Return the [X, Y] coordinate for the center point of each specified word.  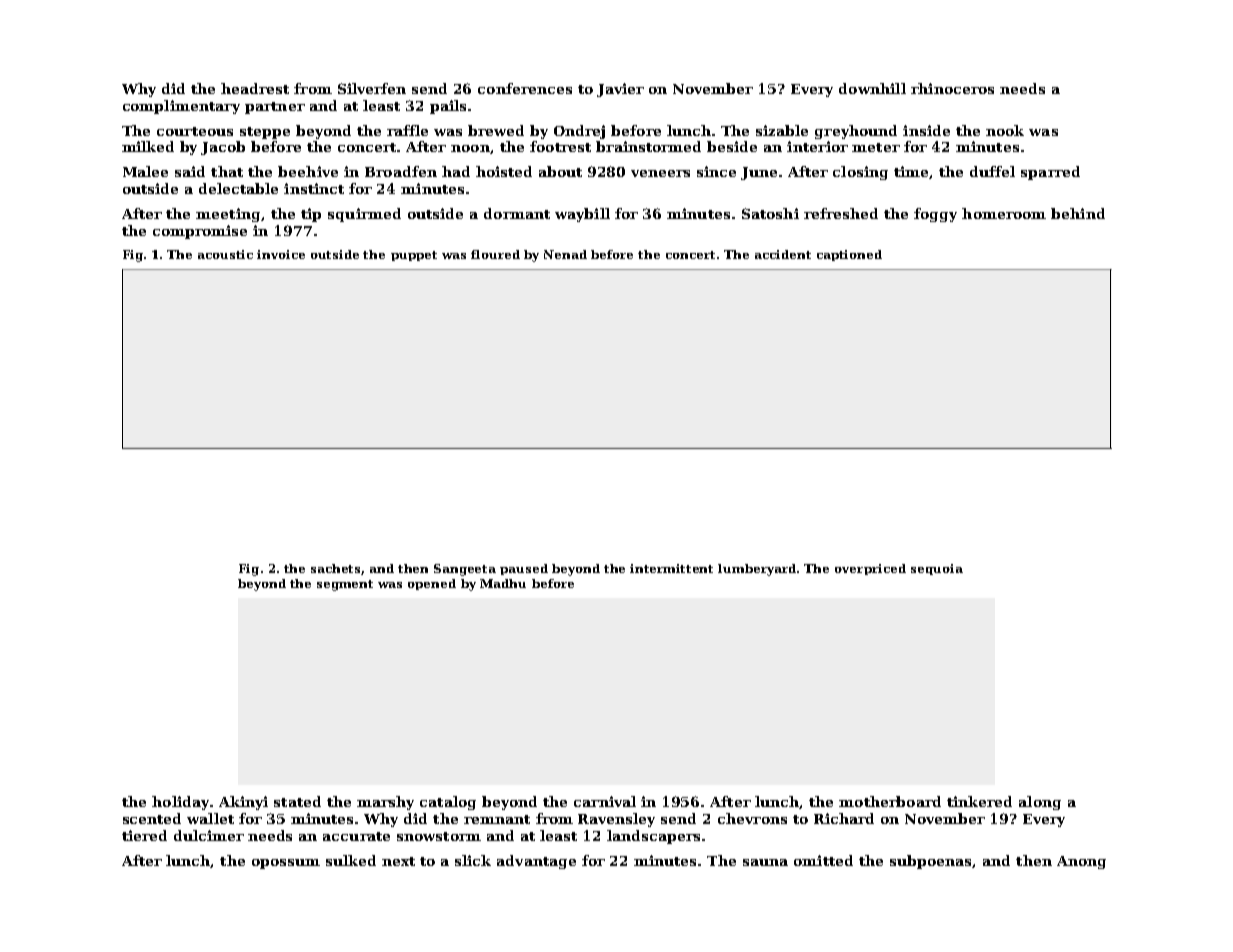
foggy [935, 215]
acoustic [225, 254]
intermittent [671, 568]
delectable [238, 188]
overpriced [870, 569]
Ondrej [579, 132]
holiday [180, 803]
